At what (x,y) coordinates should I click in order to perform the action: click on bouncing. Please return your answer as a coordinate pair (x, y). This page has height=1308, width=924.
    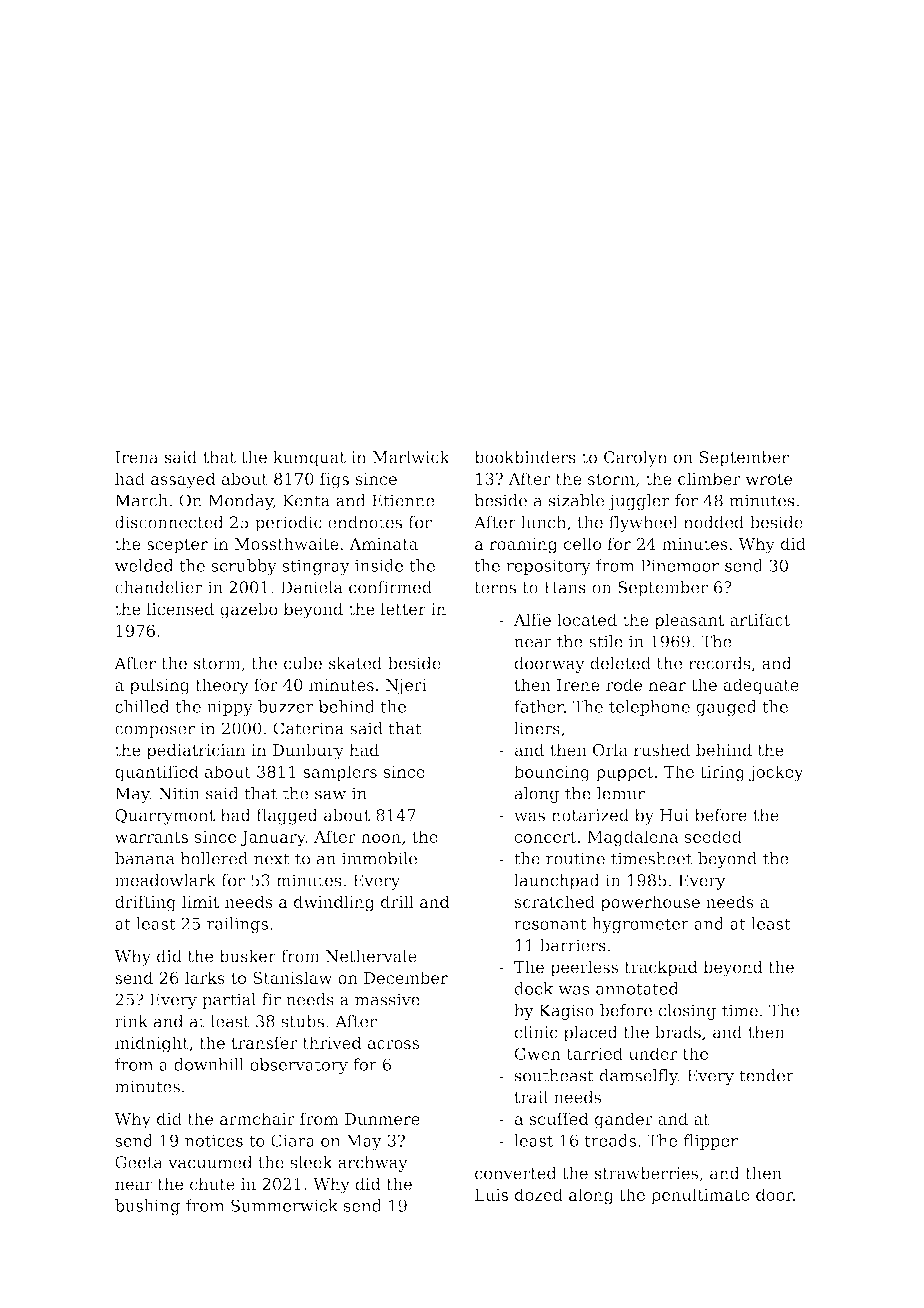
    Looking at the image, I should click on (552, 773).
